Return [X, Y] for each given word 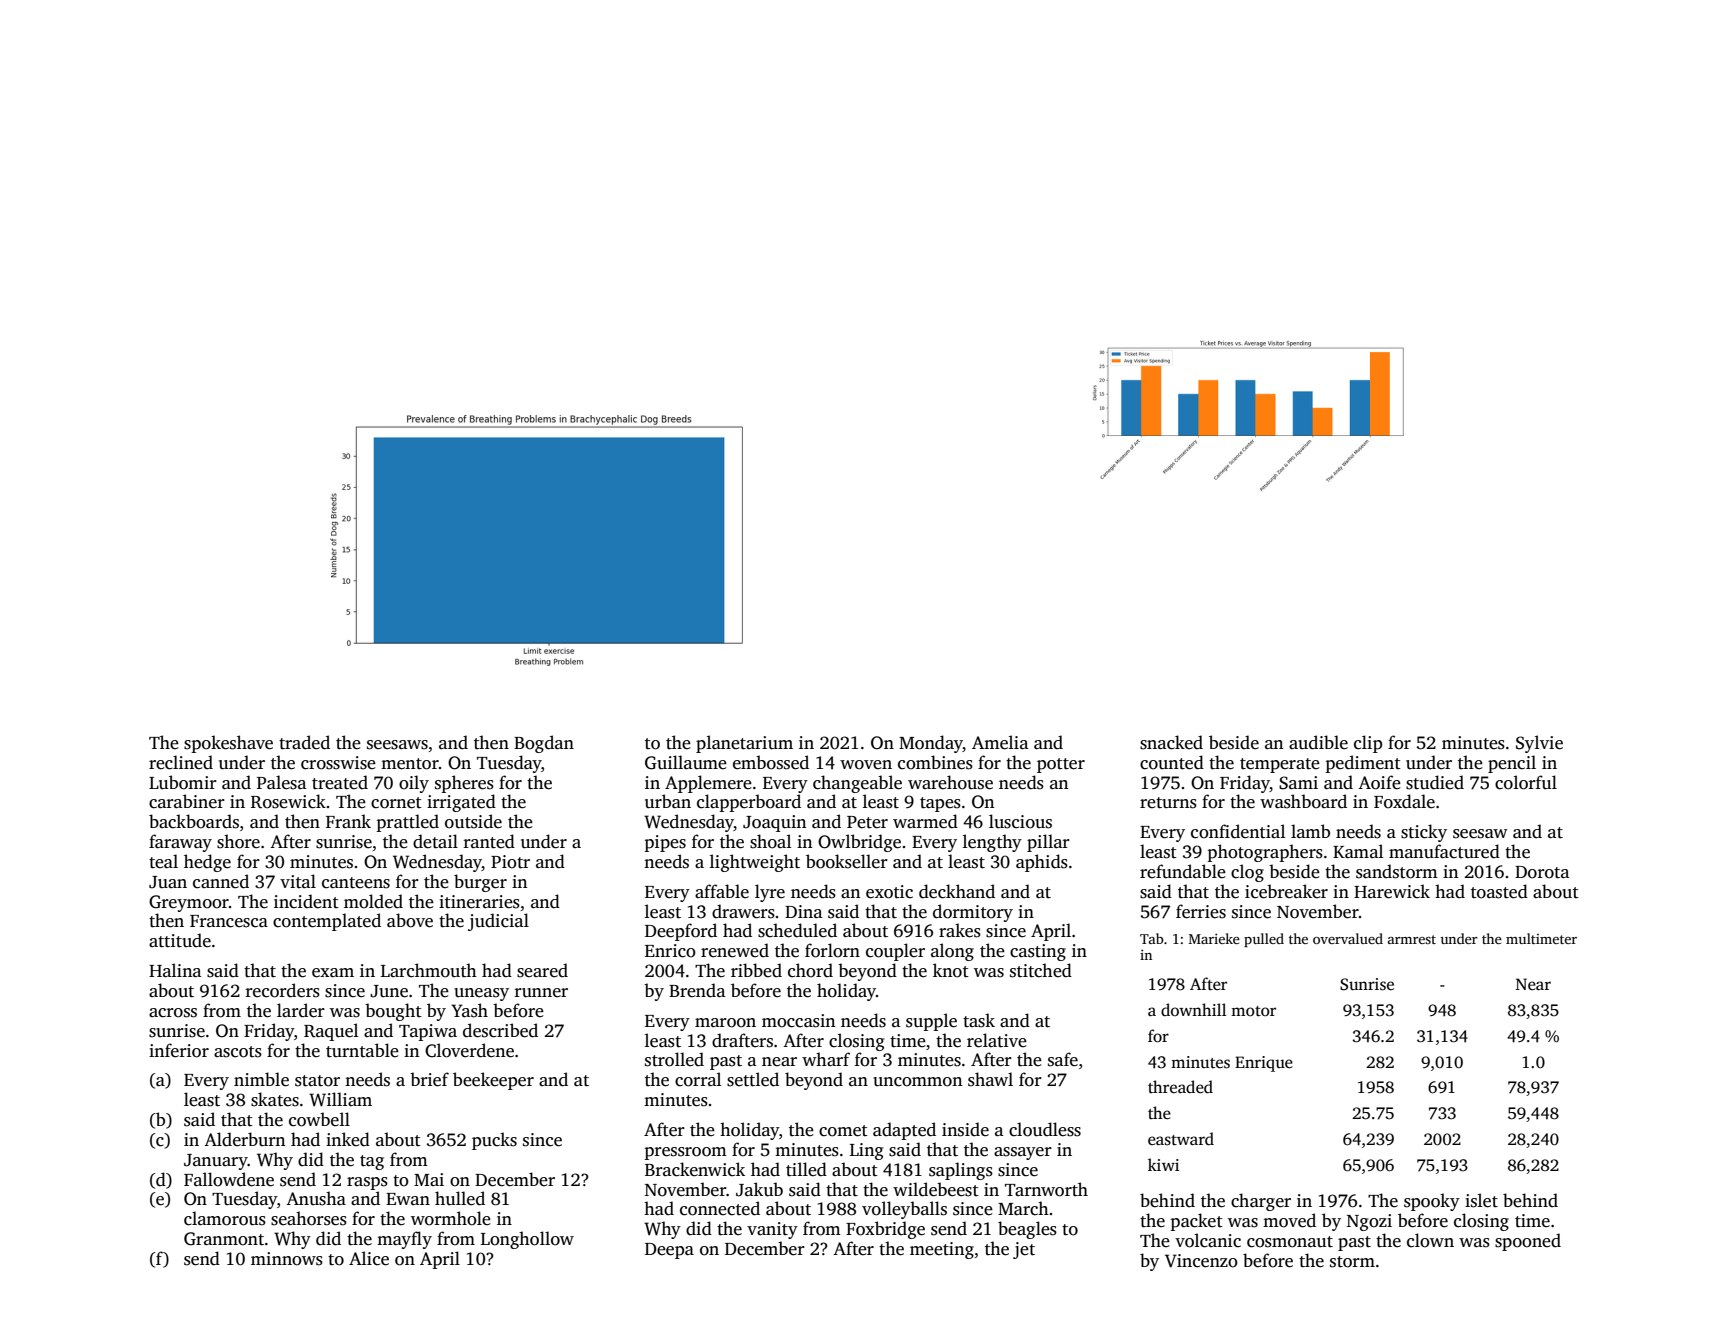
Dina [803, 911]
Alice [369, 1258]
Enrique [1264, 1064]
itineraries [479, 902]
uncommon [917, 1082]
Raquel [331, 1032]
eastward [1181, 1139]
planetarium [744, 744]
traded [304, 742]
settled [753, 1079]
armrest [1412, 939]
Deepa [669, 1251]
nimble [261, 1079]
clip [1368, 744]
